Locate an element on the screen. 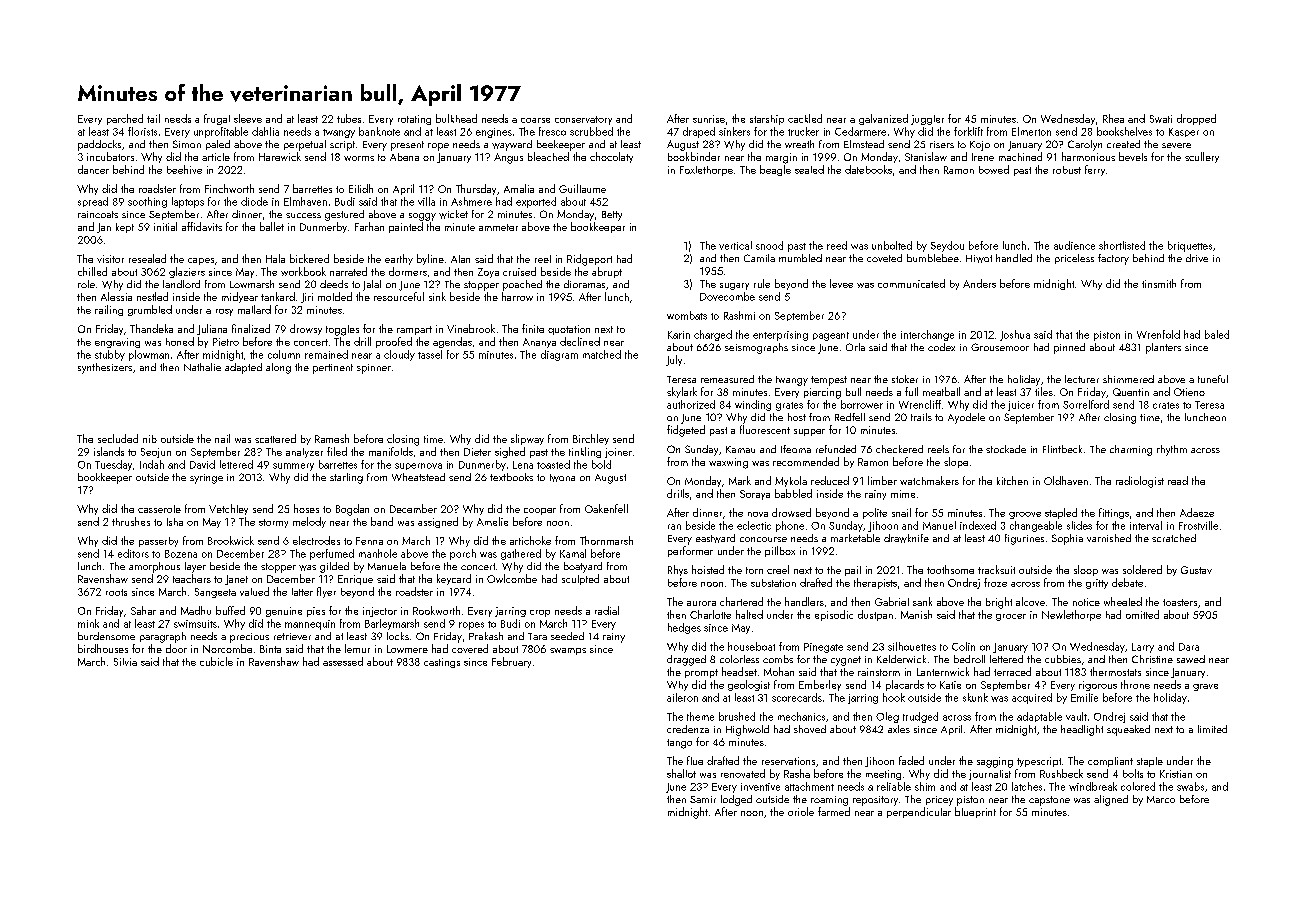  priceless is located at coordinates (1074, 259).
